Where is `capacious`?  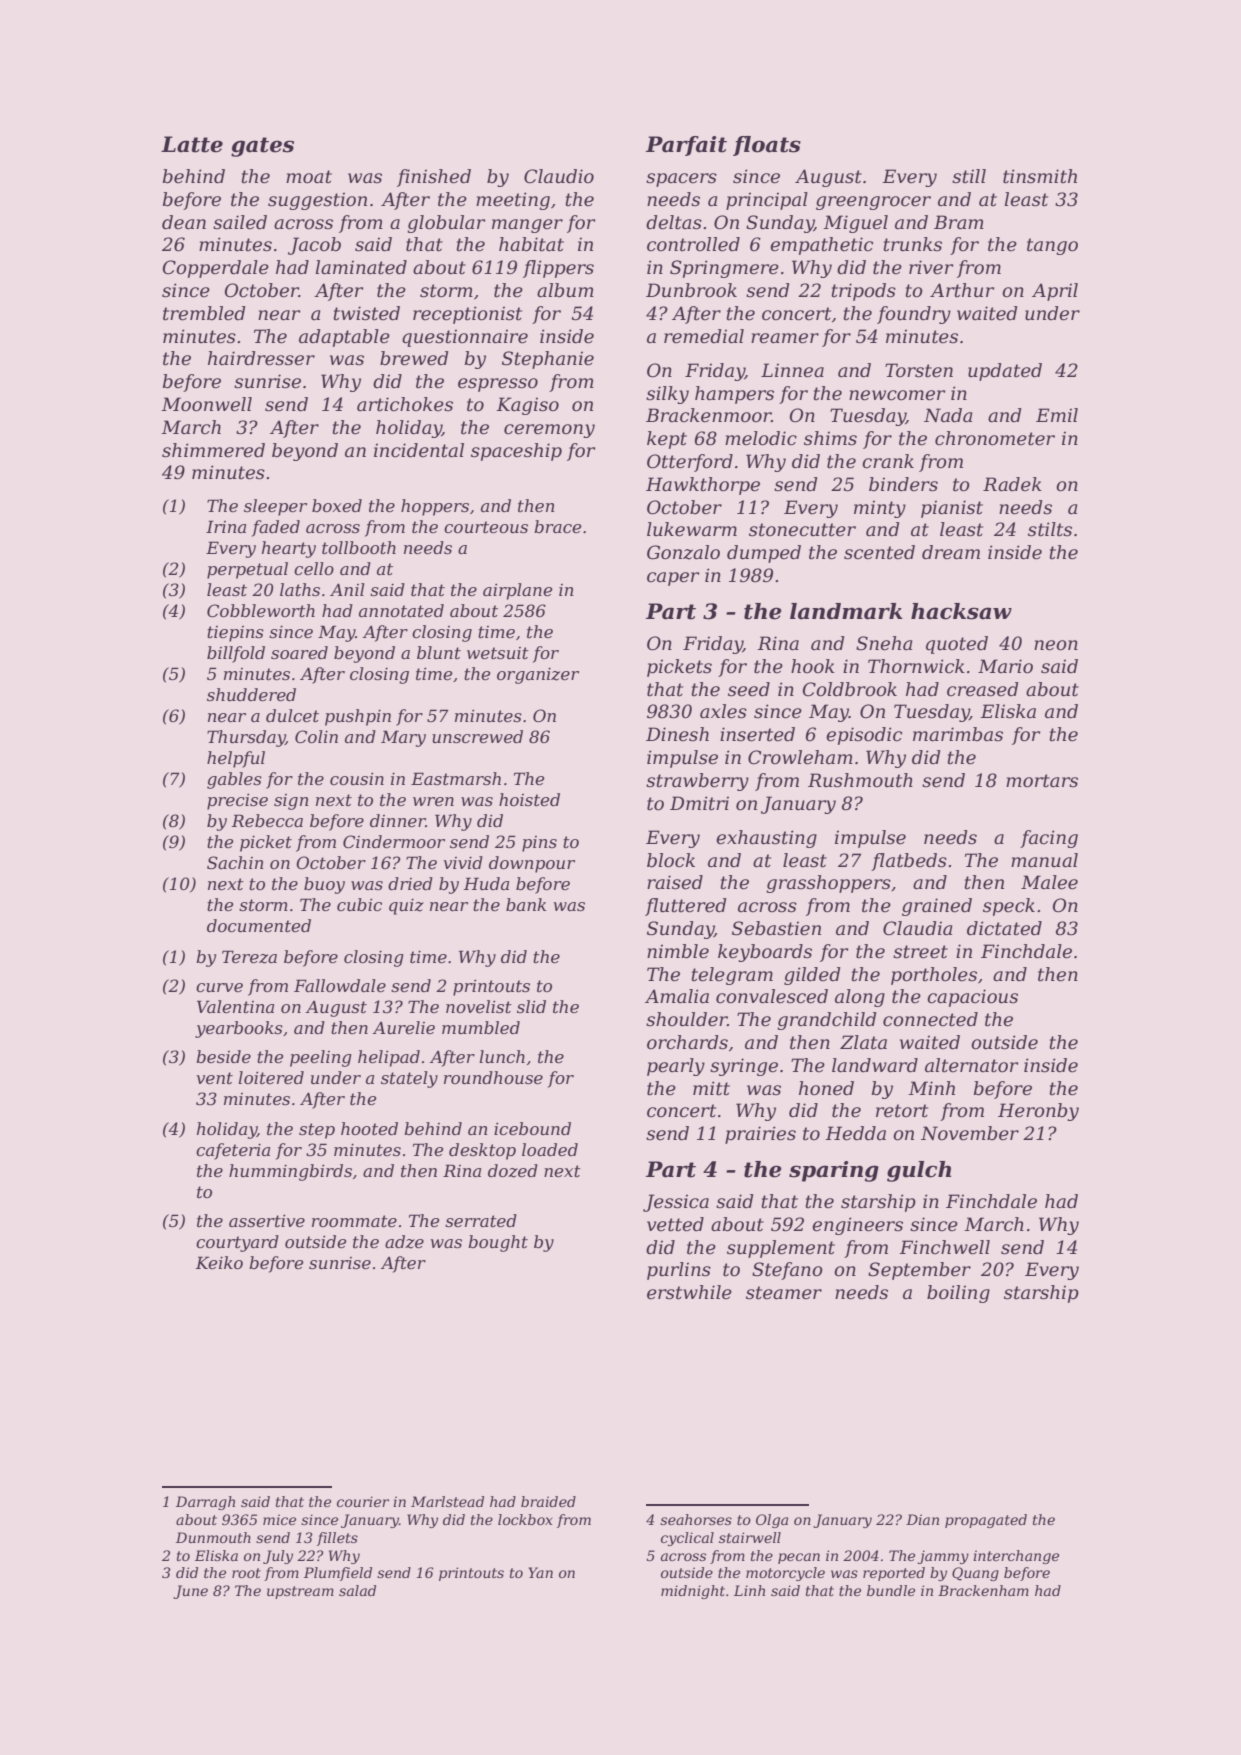 capacious is located at coordinates (972, 998).
